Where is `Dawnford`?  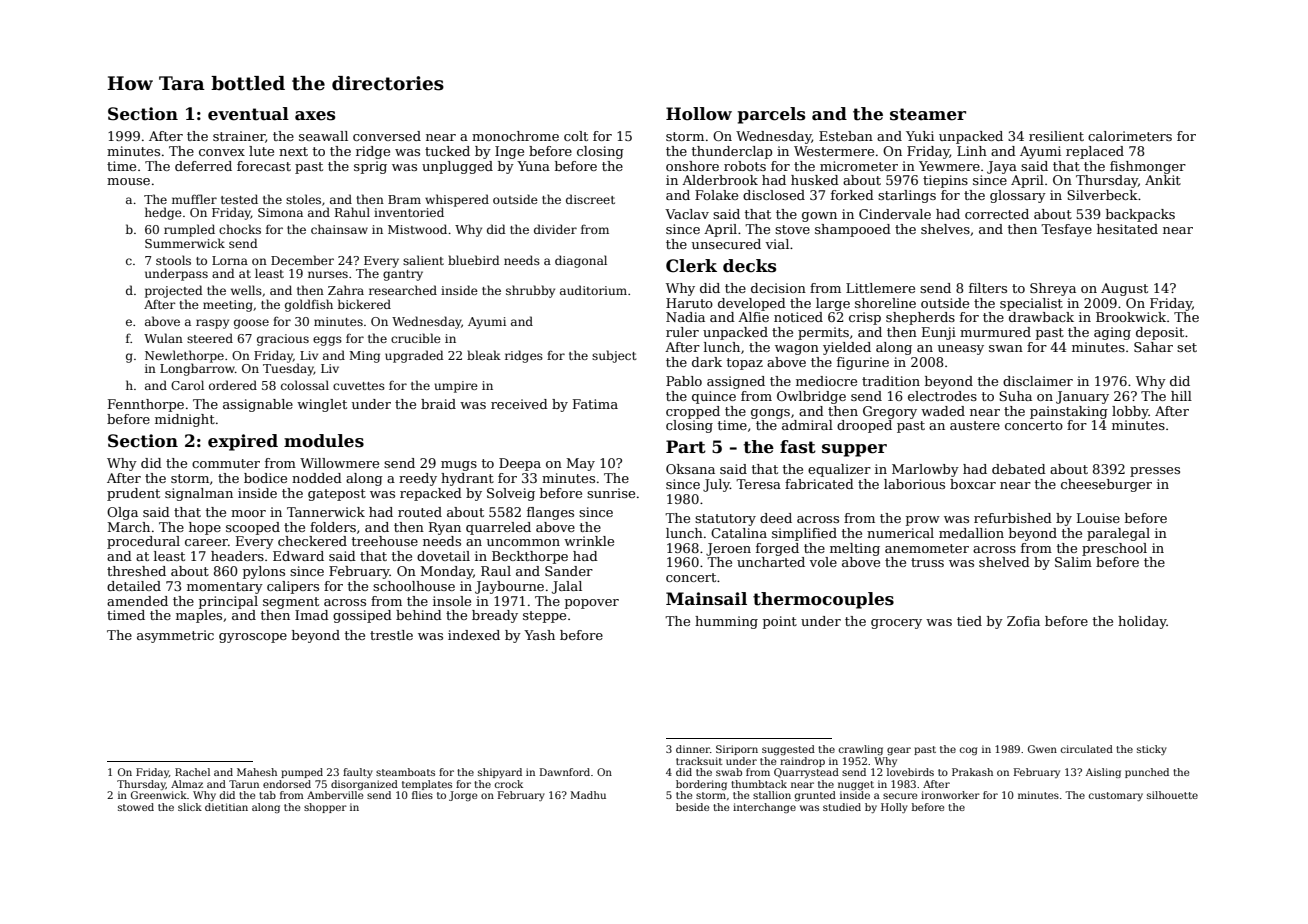 Dawnford is located at coordinates (565, 772).
